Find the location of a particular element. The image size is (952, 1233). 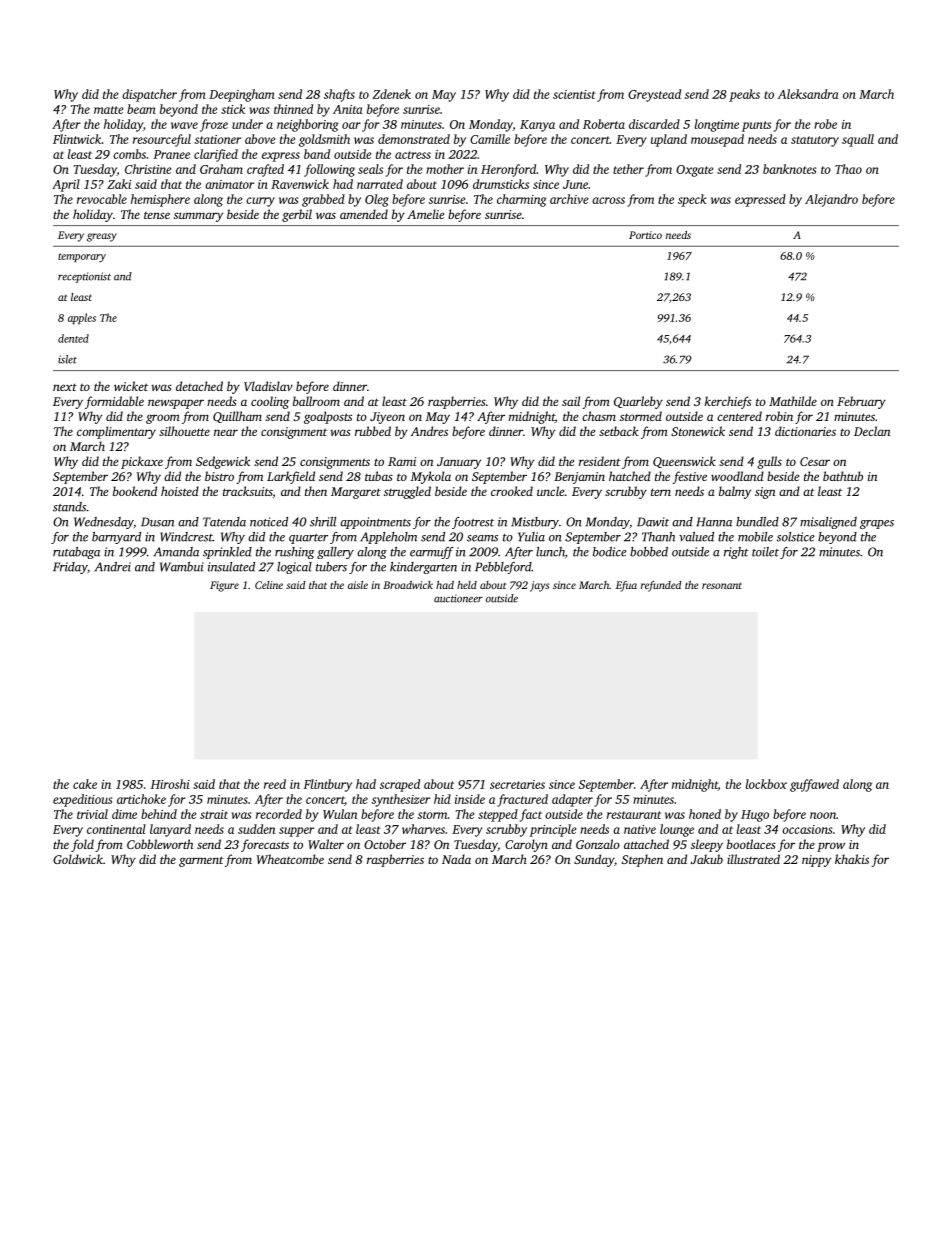

Hiroshi is located at coordinates (170, 784).
